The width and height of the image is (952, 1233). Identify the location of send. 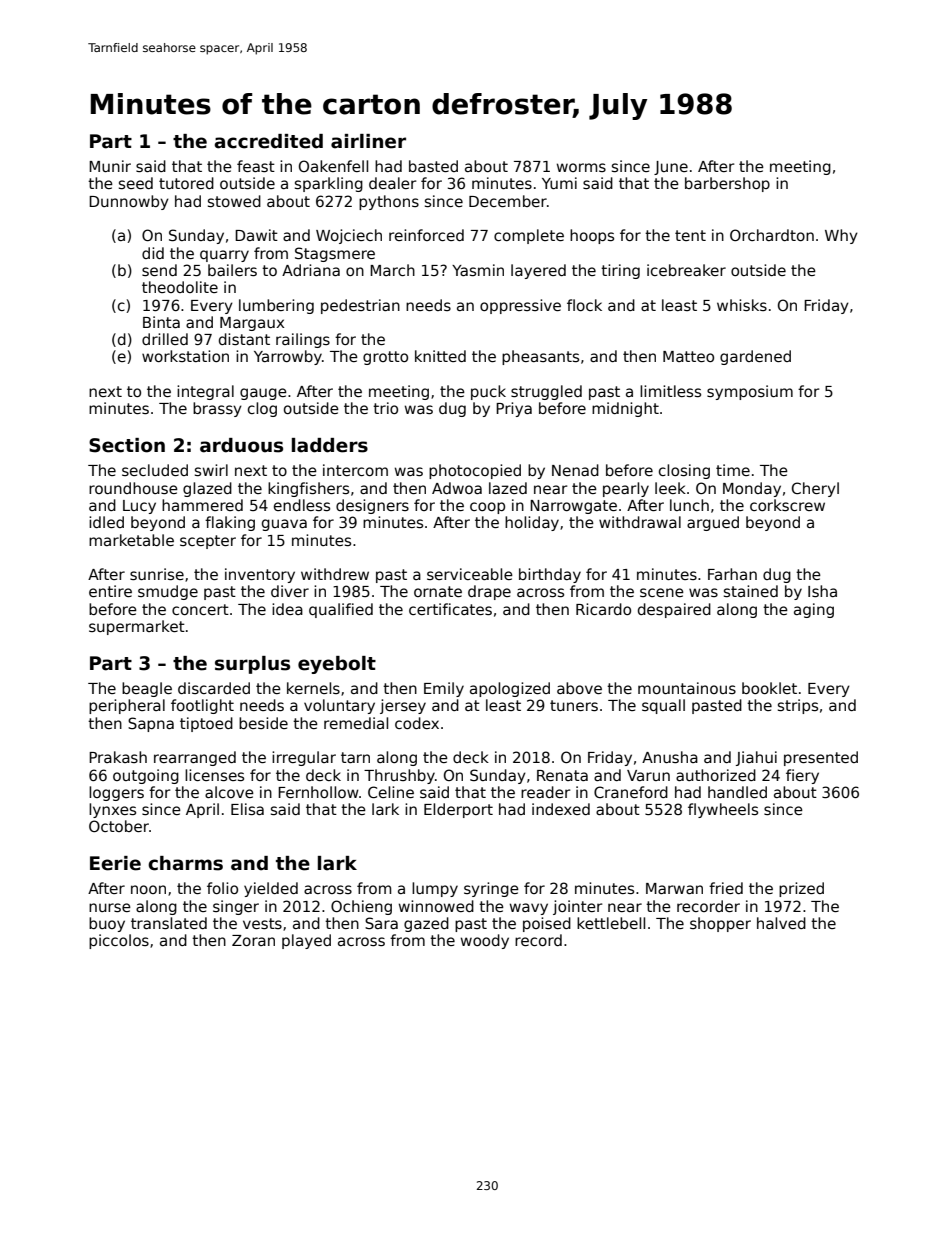
(159, 270).
